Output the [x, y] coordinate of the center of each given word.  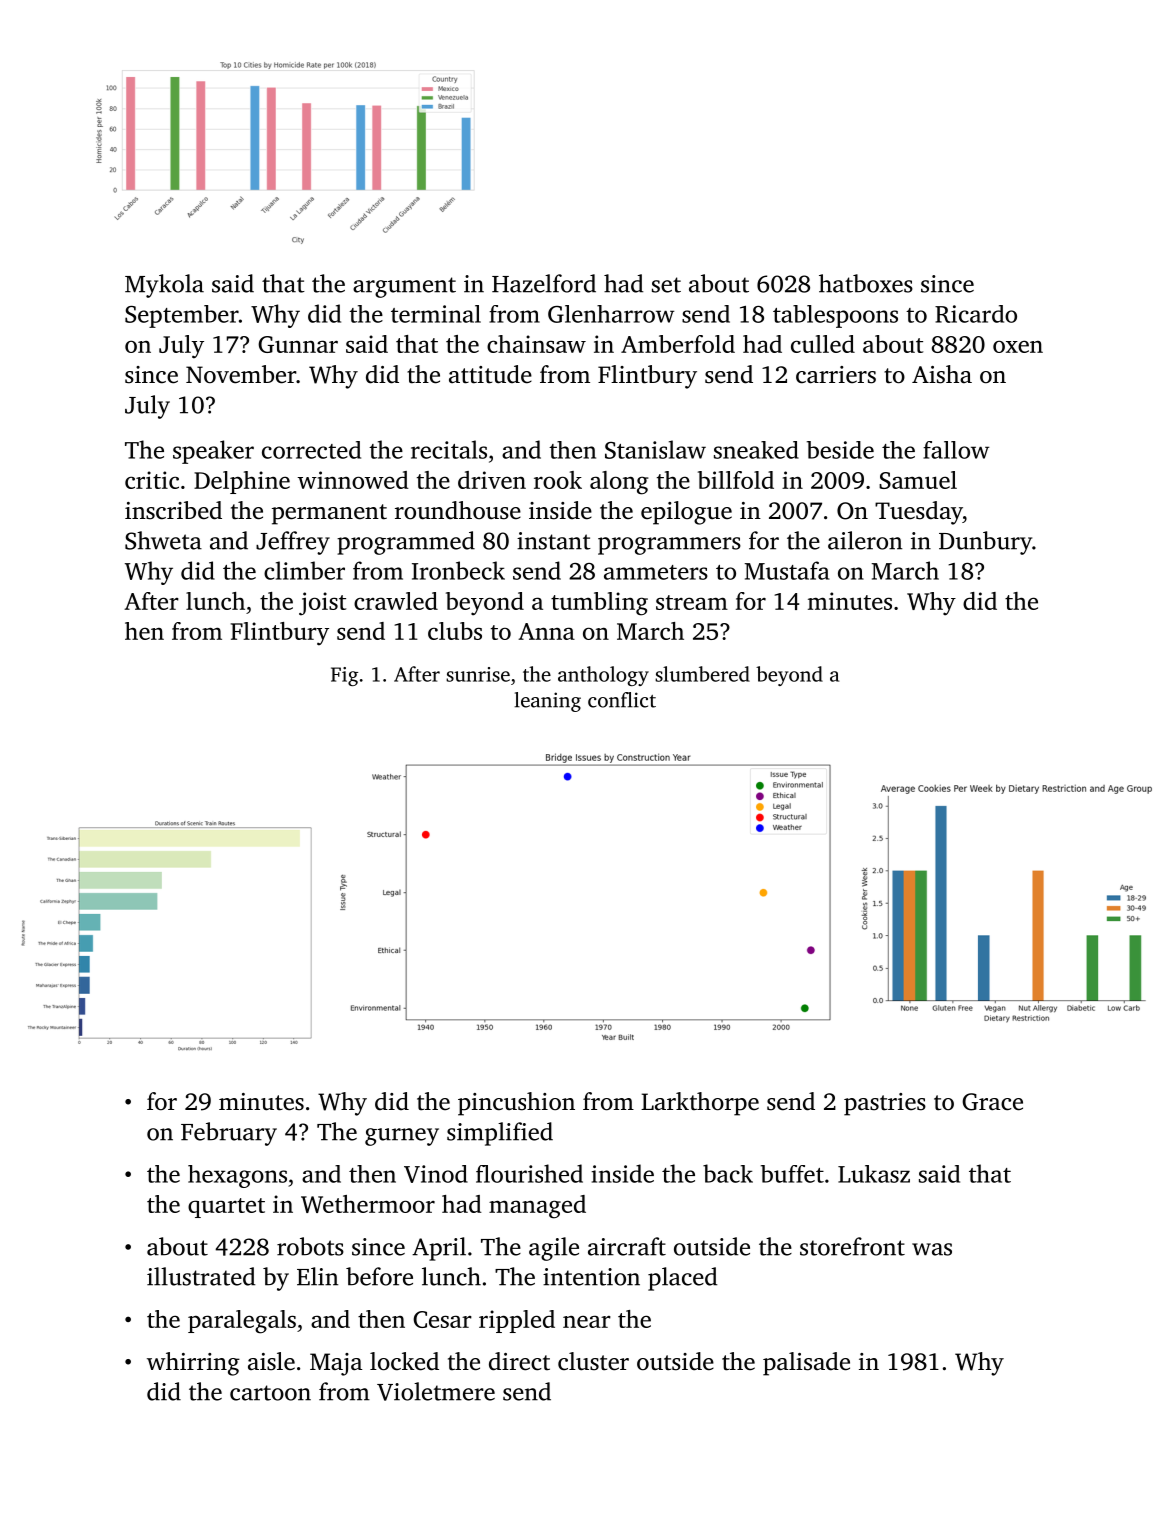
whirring [193, 1364]
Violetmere [436, 1391]
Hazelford [544, 283]
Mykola [164, 286]
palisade [806, 1364]
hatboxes [866, 283]
